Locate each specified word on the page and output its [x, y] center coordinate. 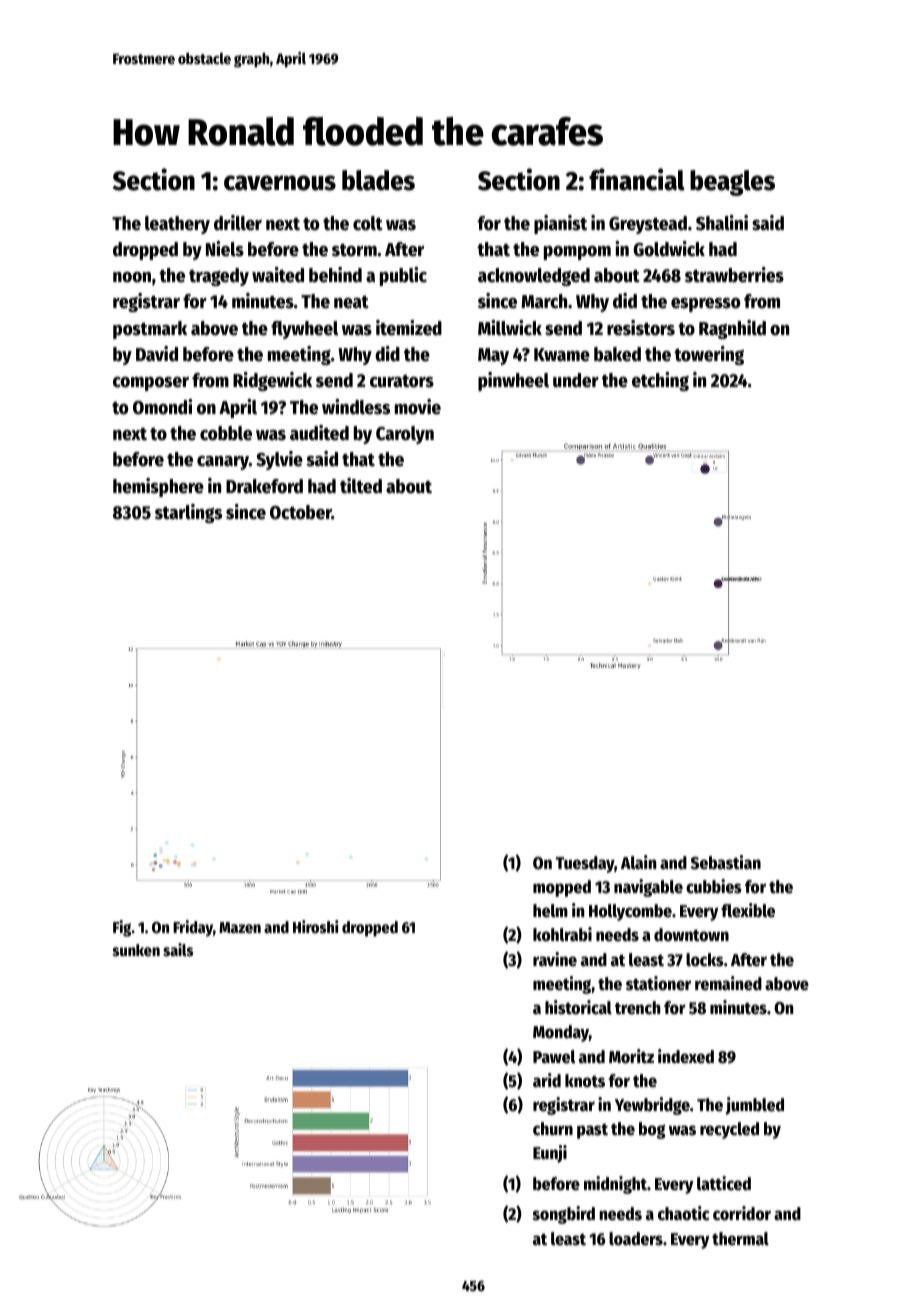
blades [378, 180]
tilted [361, 486]
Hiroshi [316, 927]
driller [238, 223]
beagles [732, 183]
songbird [564, 1215]
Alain [638, 862]
